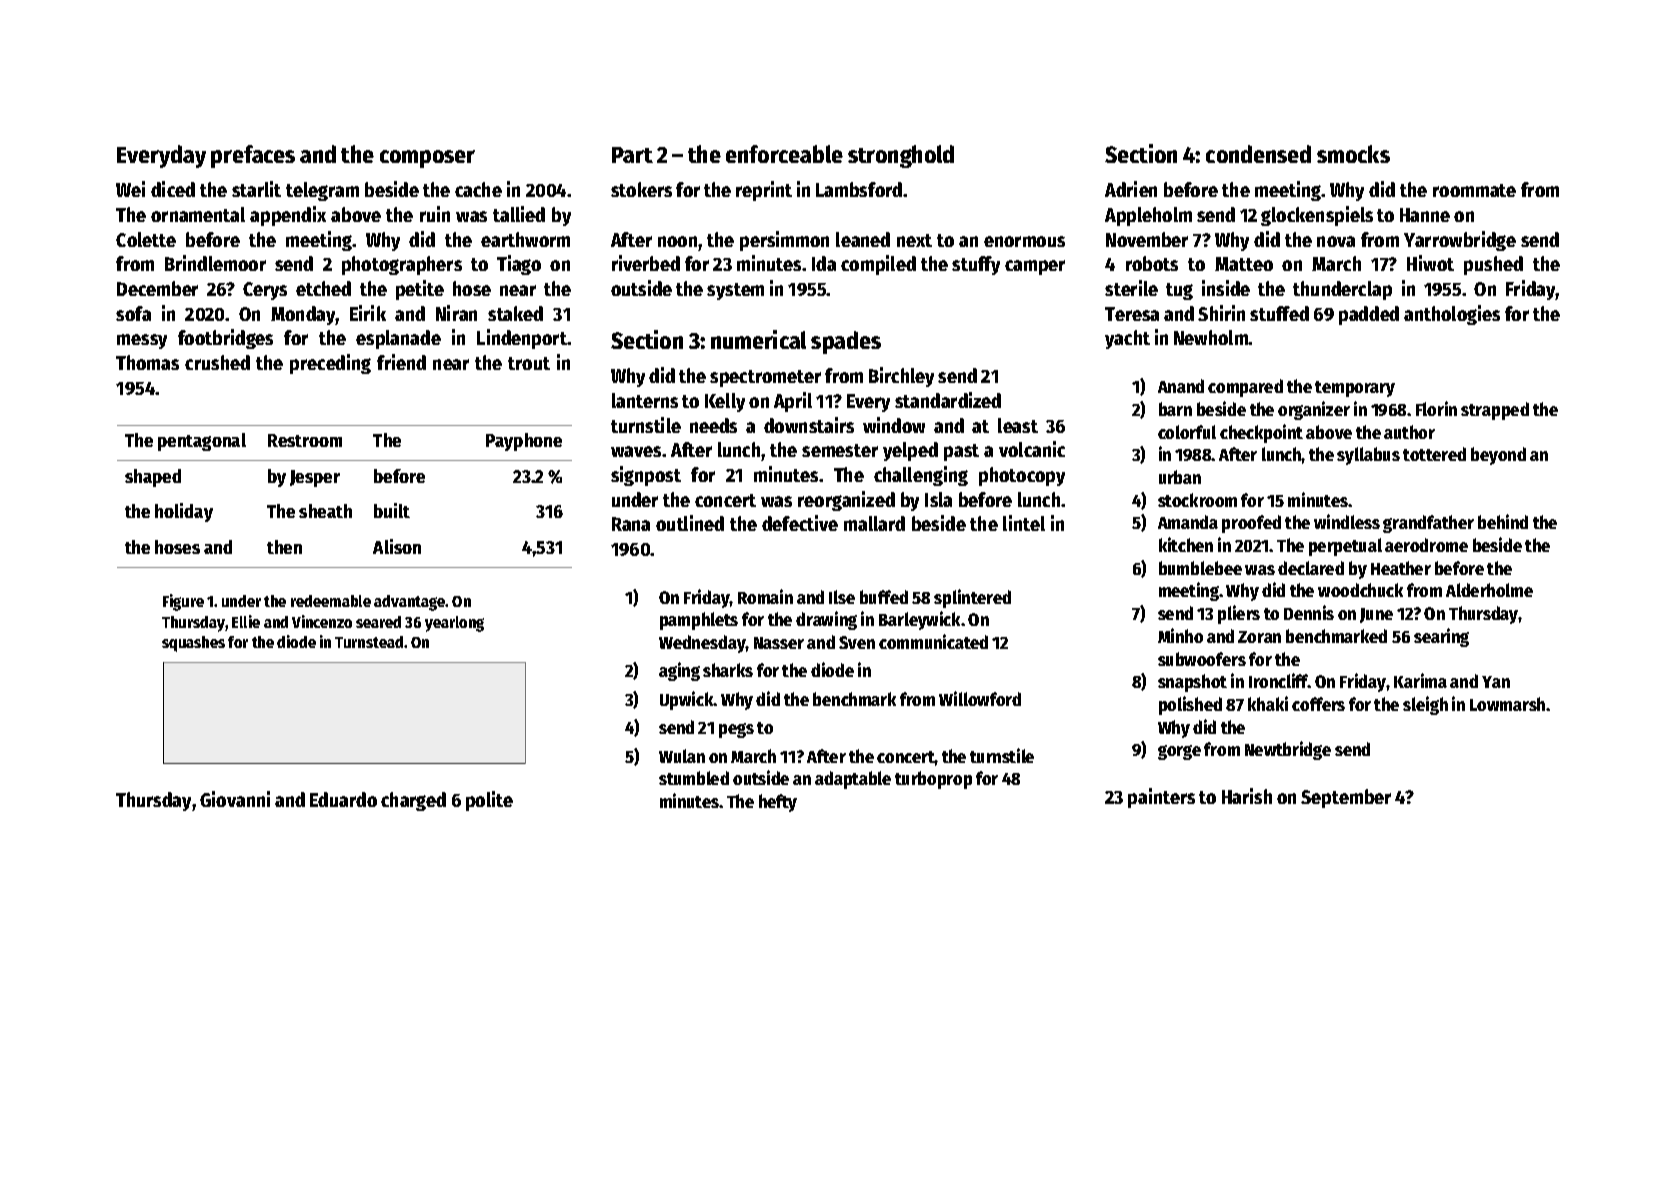 The image size is (1677, 1186). Describe the element at coordinates (641, 189) in the image. I see `stokers` at that location.
